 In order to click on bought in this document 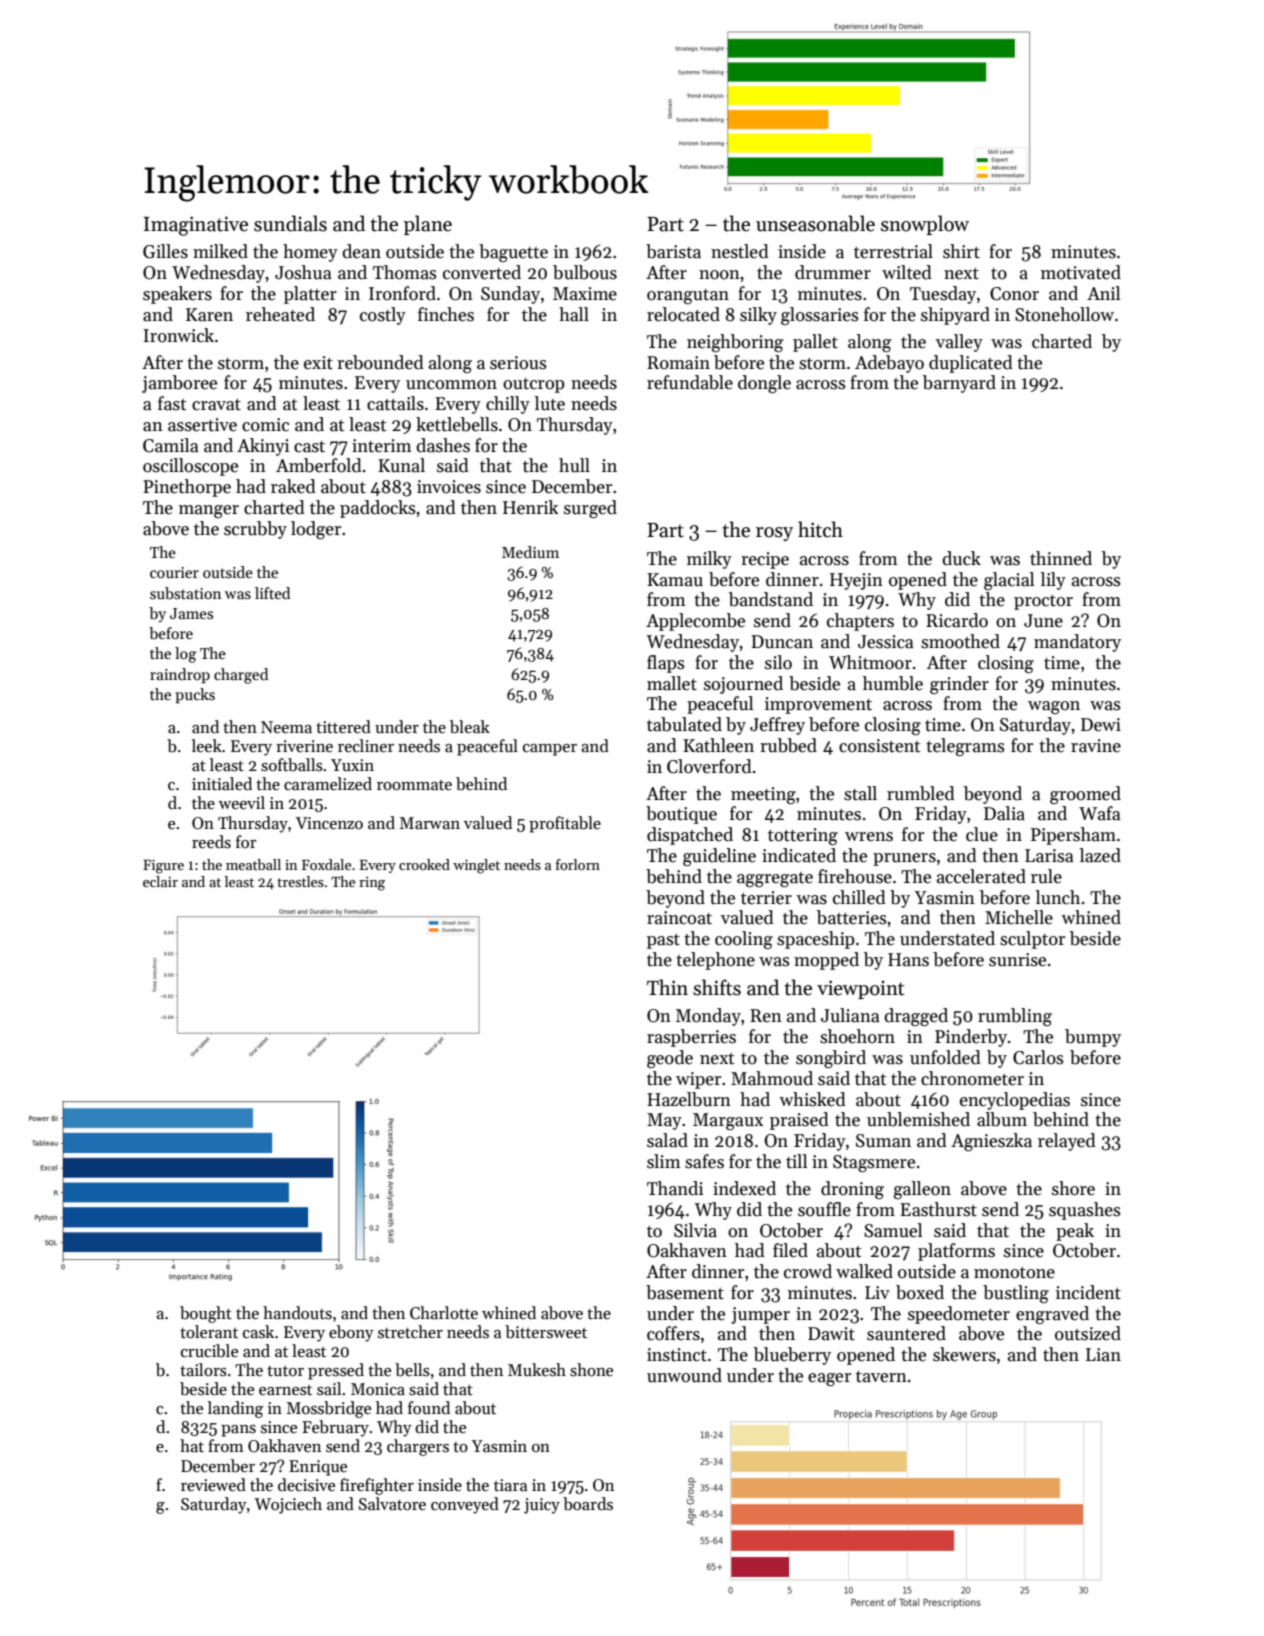, I will do `click(206, 1314)`.
